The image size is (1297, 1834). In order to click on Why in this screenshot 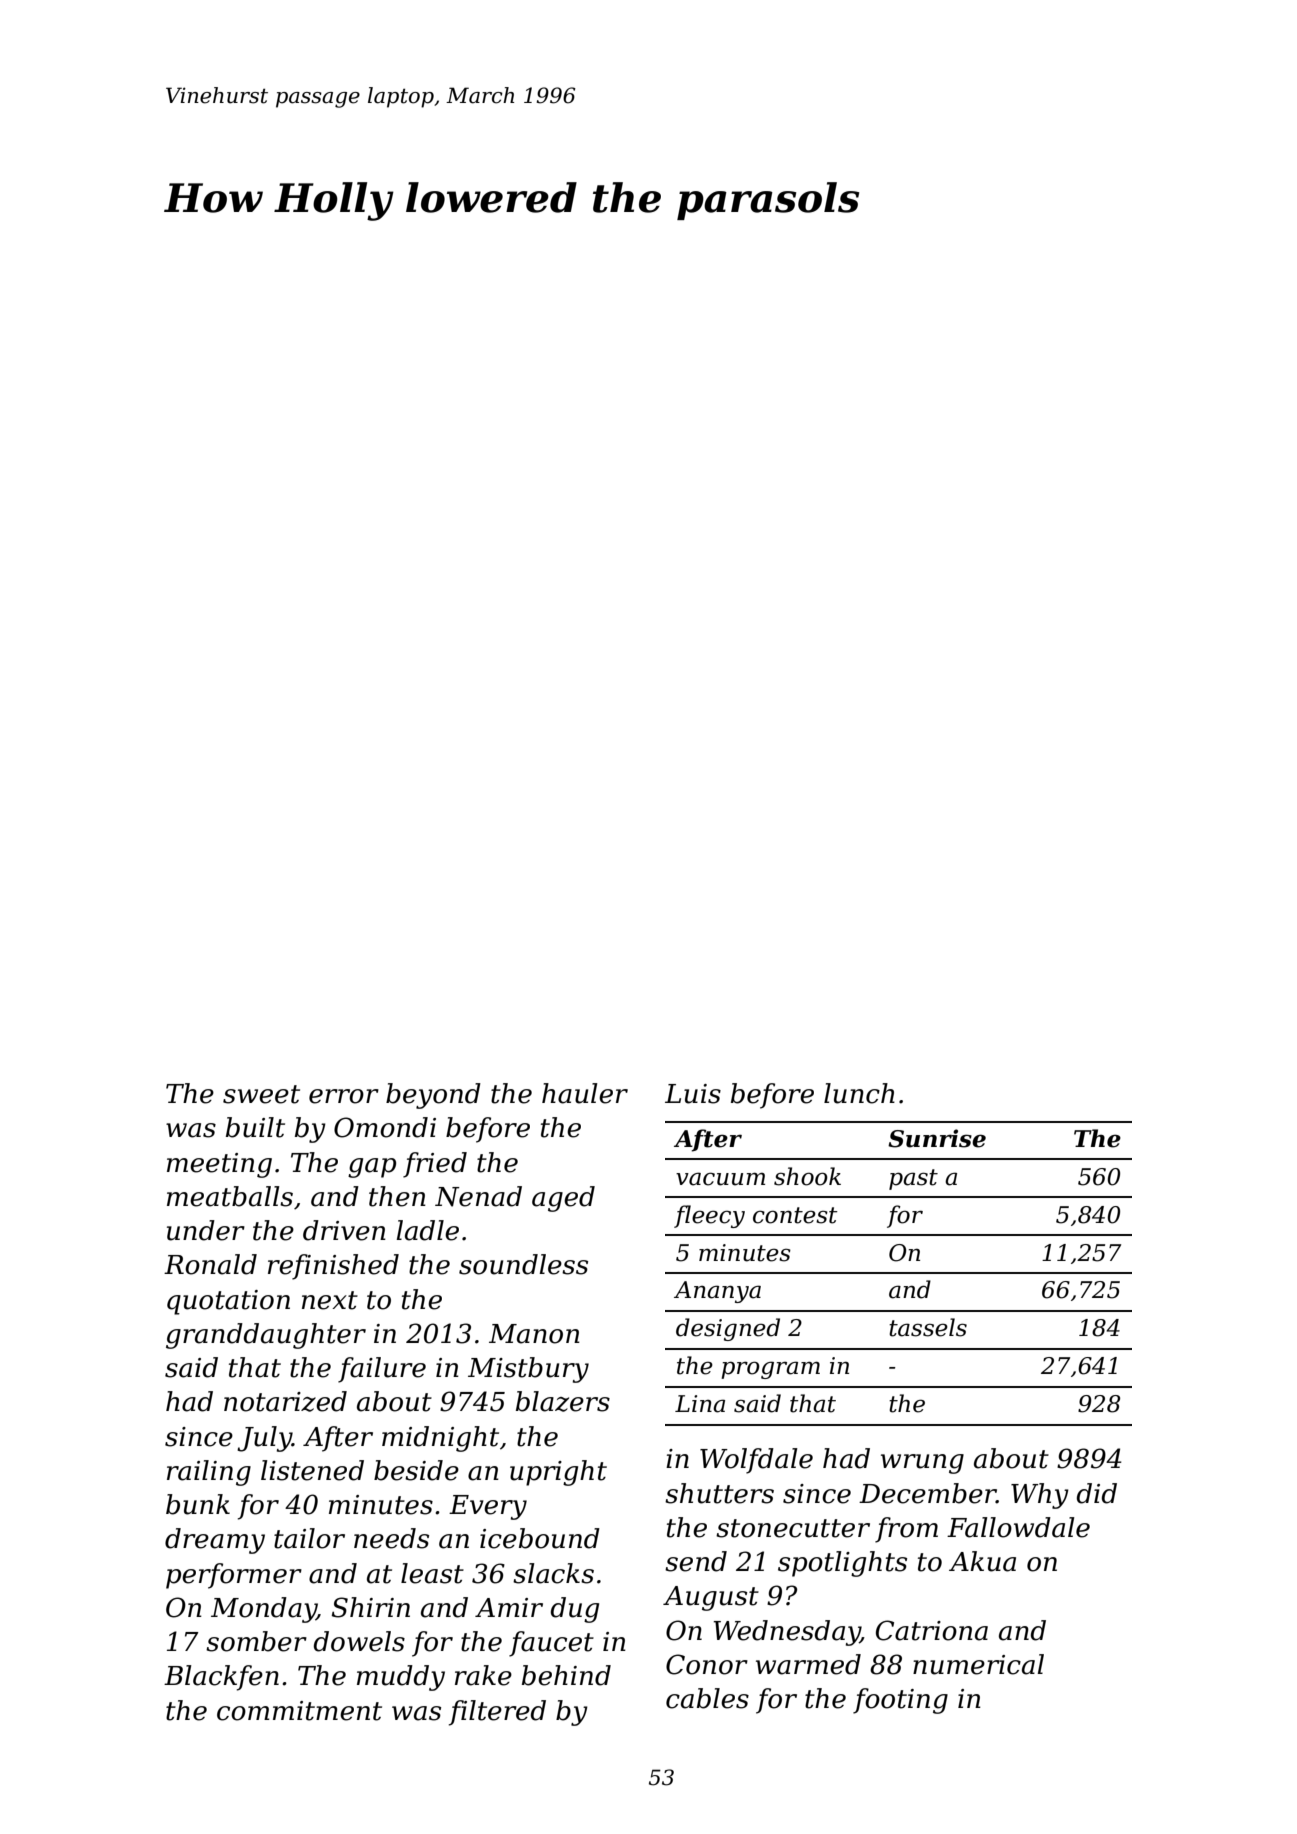, I will do `click(1040, 1496)`.
